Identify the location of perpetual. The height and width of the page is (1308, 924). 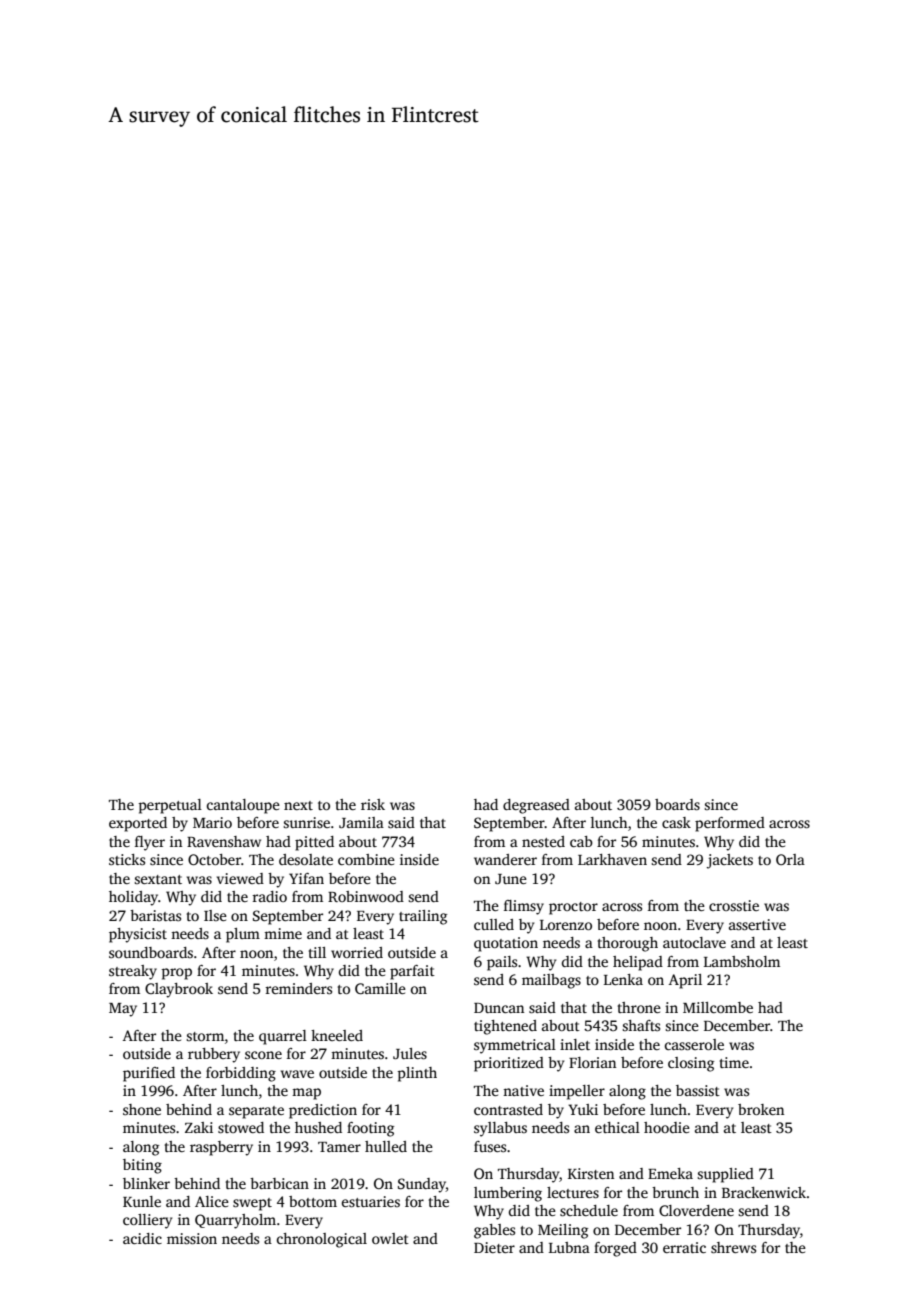
(170, 806).
